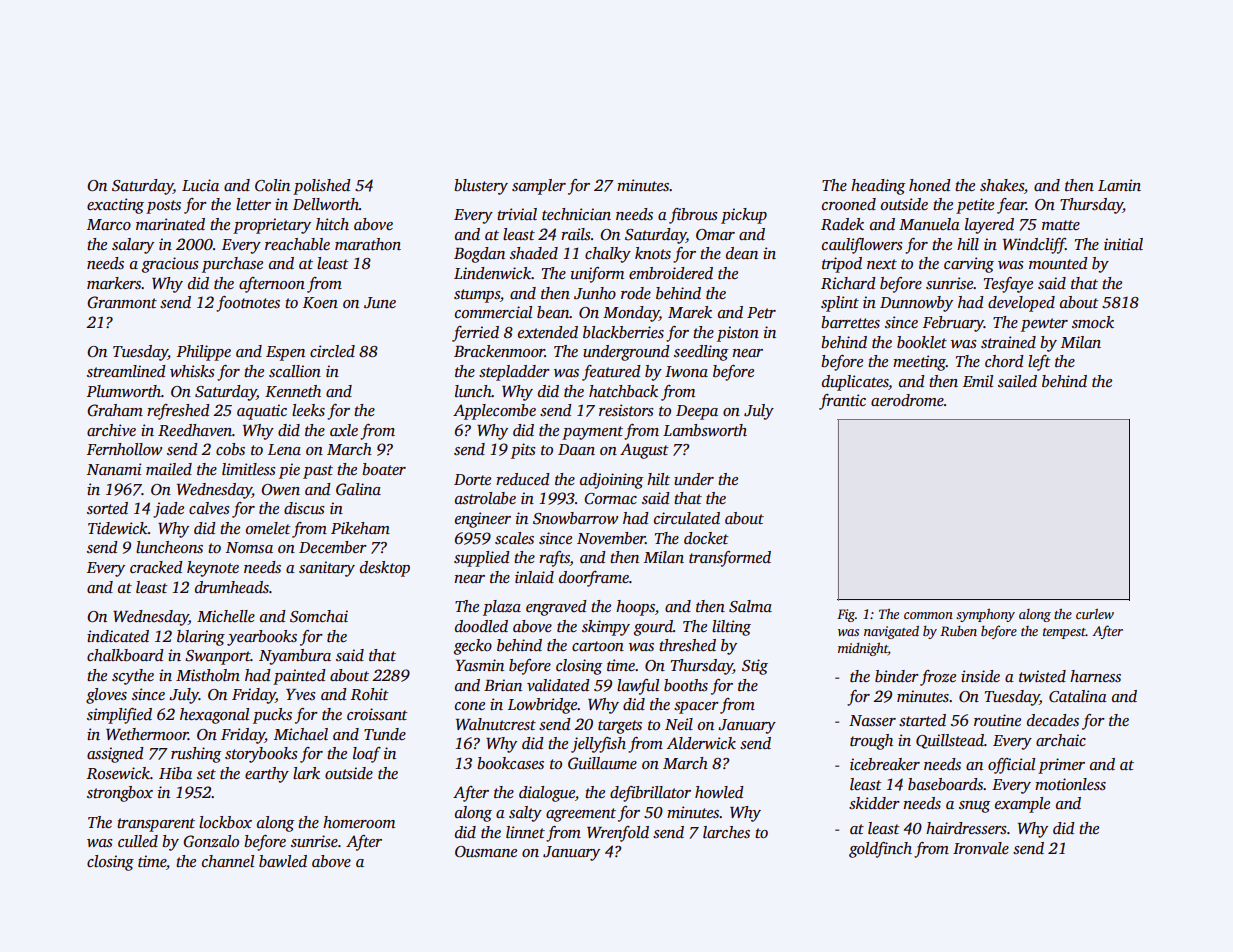  What do you see at coordinates (203, 353) in the image?
I see `Philippe` at bounding box center [203, 353].
